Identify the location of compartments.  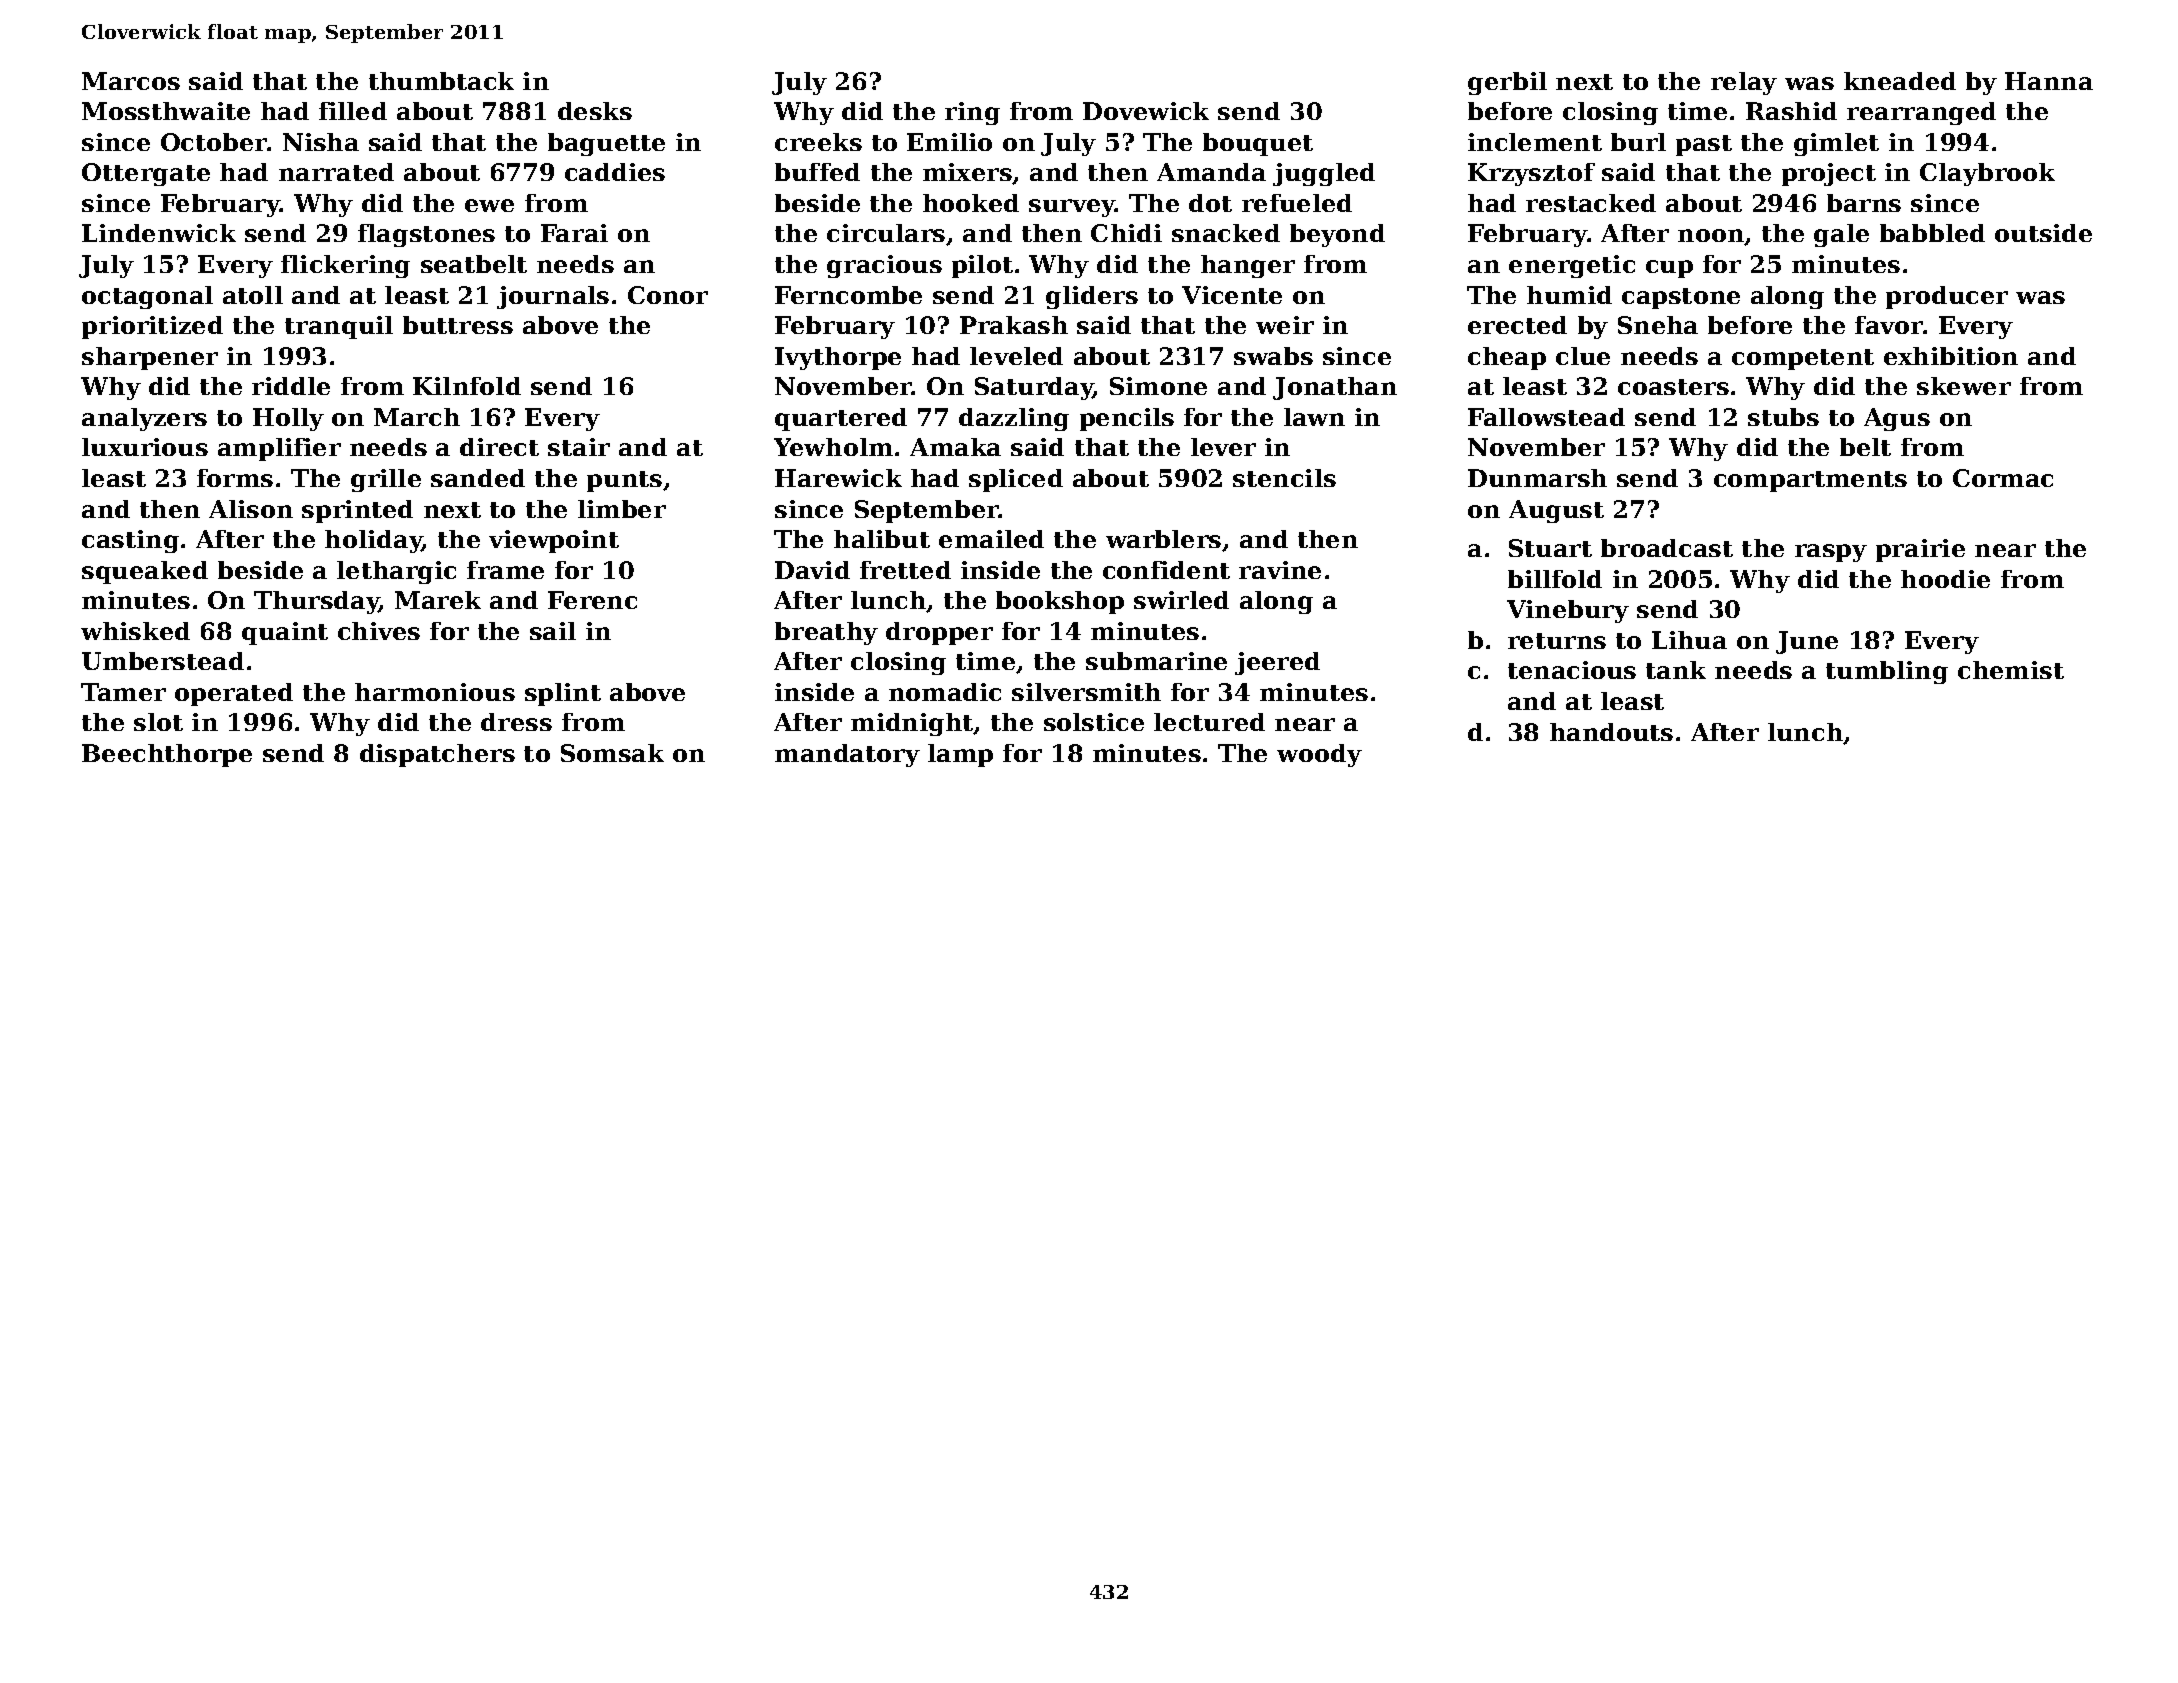
(1810, 481).
